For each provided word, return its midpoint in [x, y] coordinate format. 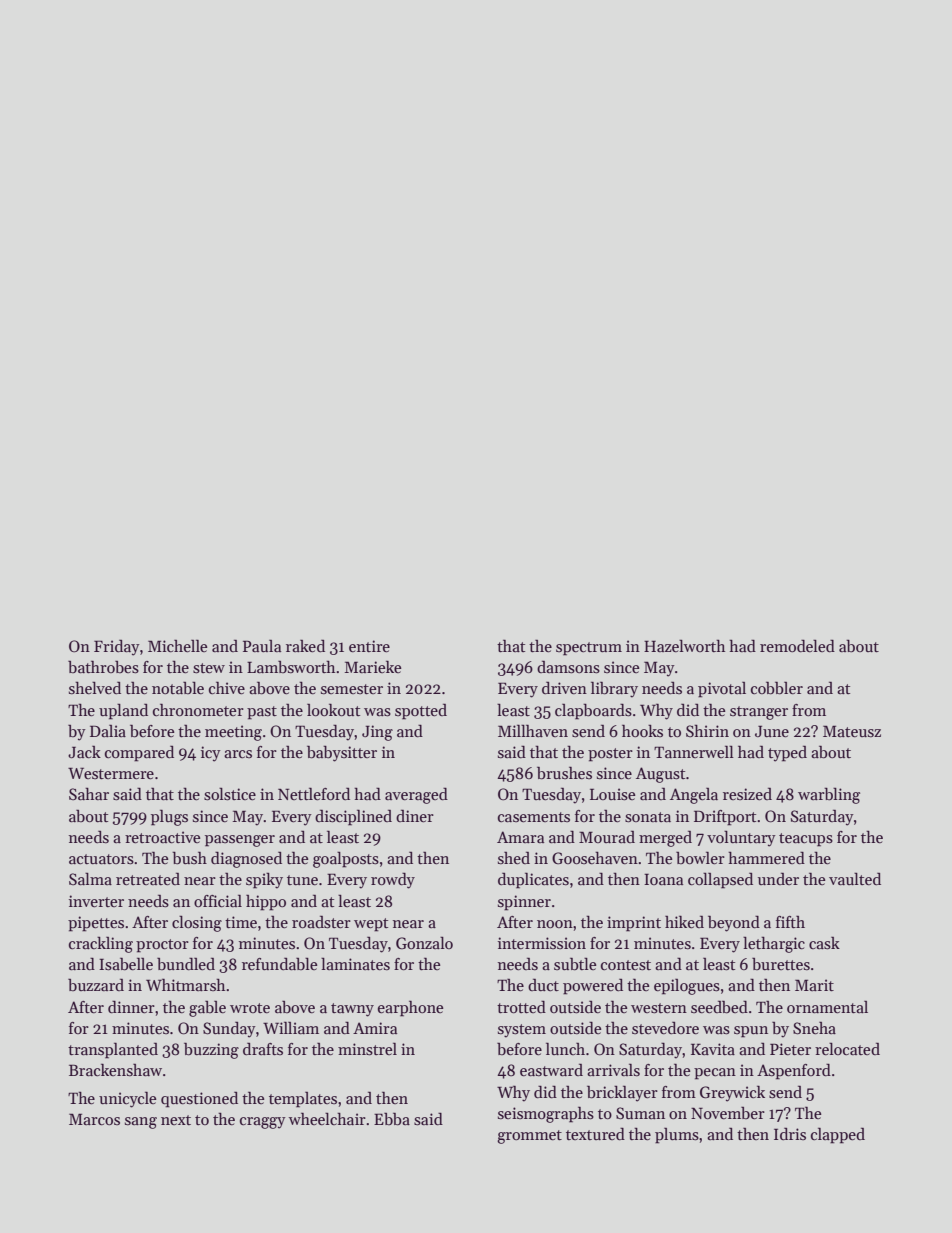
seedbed [719, 1007]
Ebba [392, 1119]
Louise [613, 794]
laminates [355, 963]
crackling [101, 944]
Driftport [725, 818]
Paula [262, 645]
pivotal [722, 689]
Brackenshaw [115, 1069]
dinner [131, 1007]
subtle [575, 964]
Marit [814, 985]
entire [369, 646]
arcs [238, 754]
